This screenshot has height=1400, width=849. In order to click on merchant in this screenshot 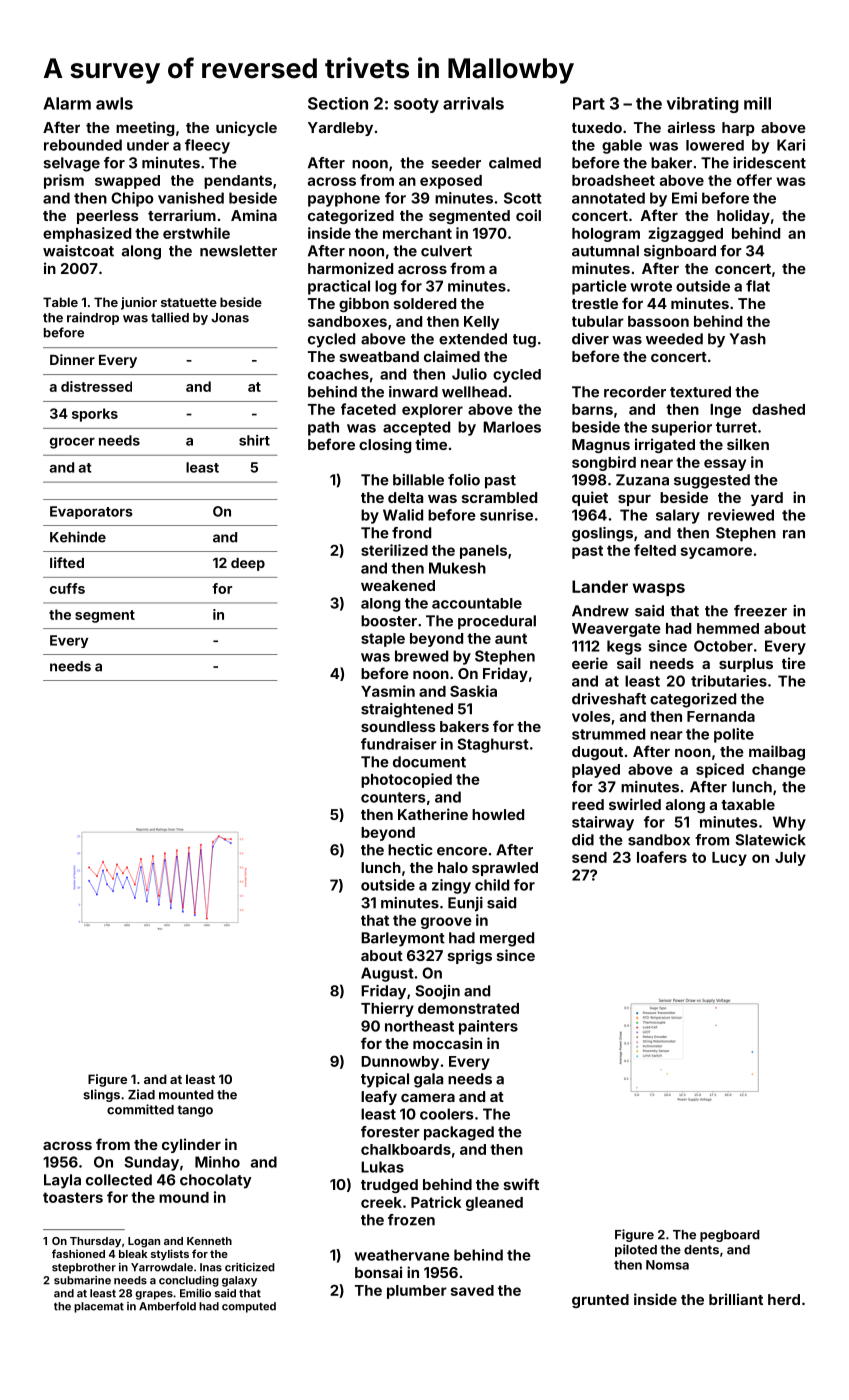, I will do `click(417, 233)`.
